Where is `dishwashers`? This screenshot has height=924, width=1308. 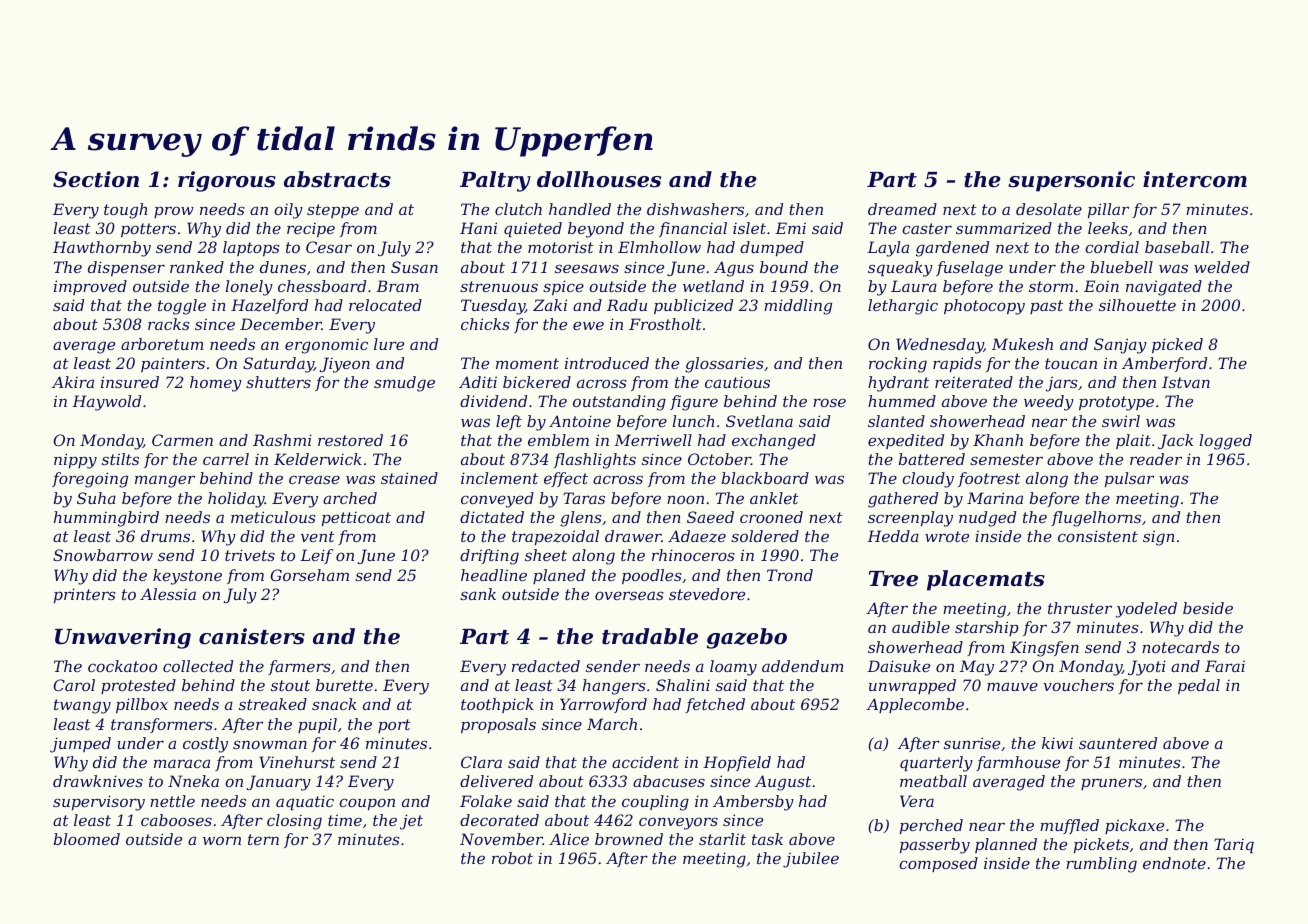 dishwashers is located at coordinates (695, 209).
